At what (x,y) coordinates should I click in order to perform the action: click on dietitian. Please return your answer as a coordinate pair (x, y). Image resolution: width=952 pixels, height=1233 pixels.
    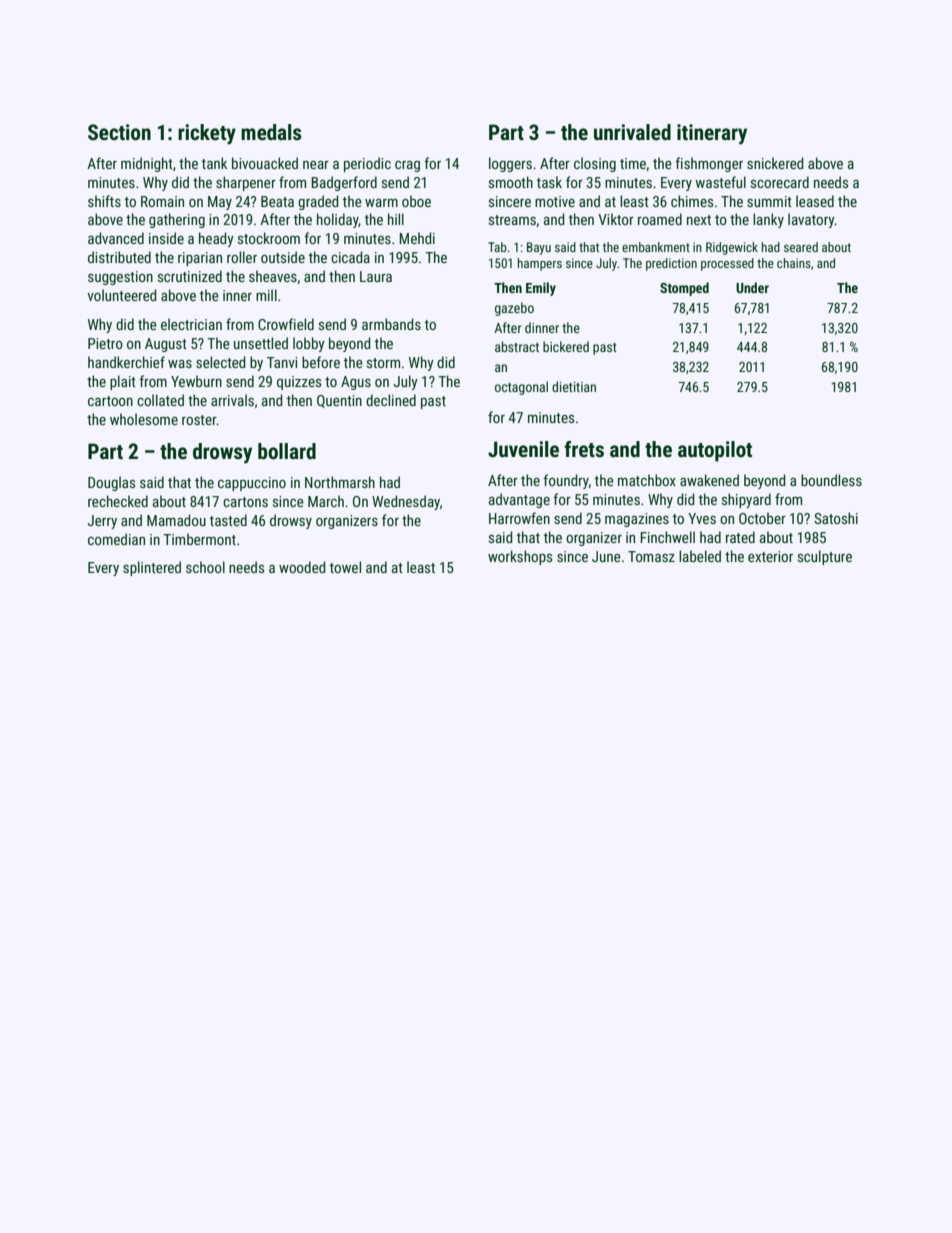
    Looking at the image, I should click on (574, 386).
